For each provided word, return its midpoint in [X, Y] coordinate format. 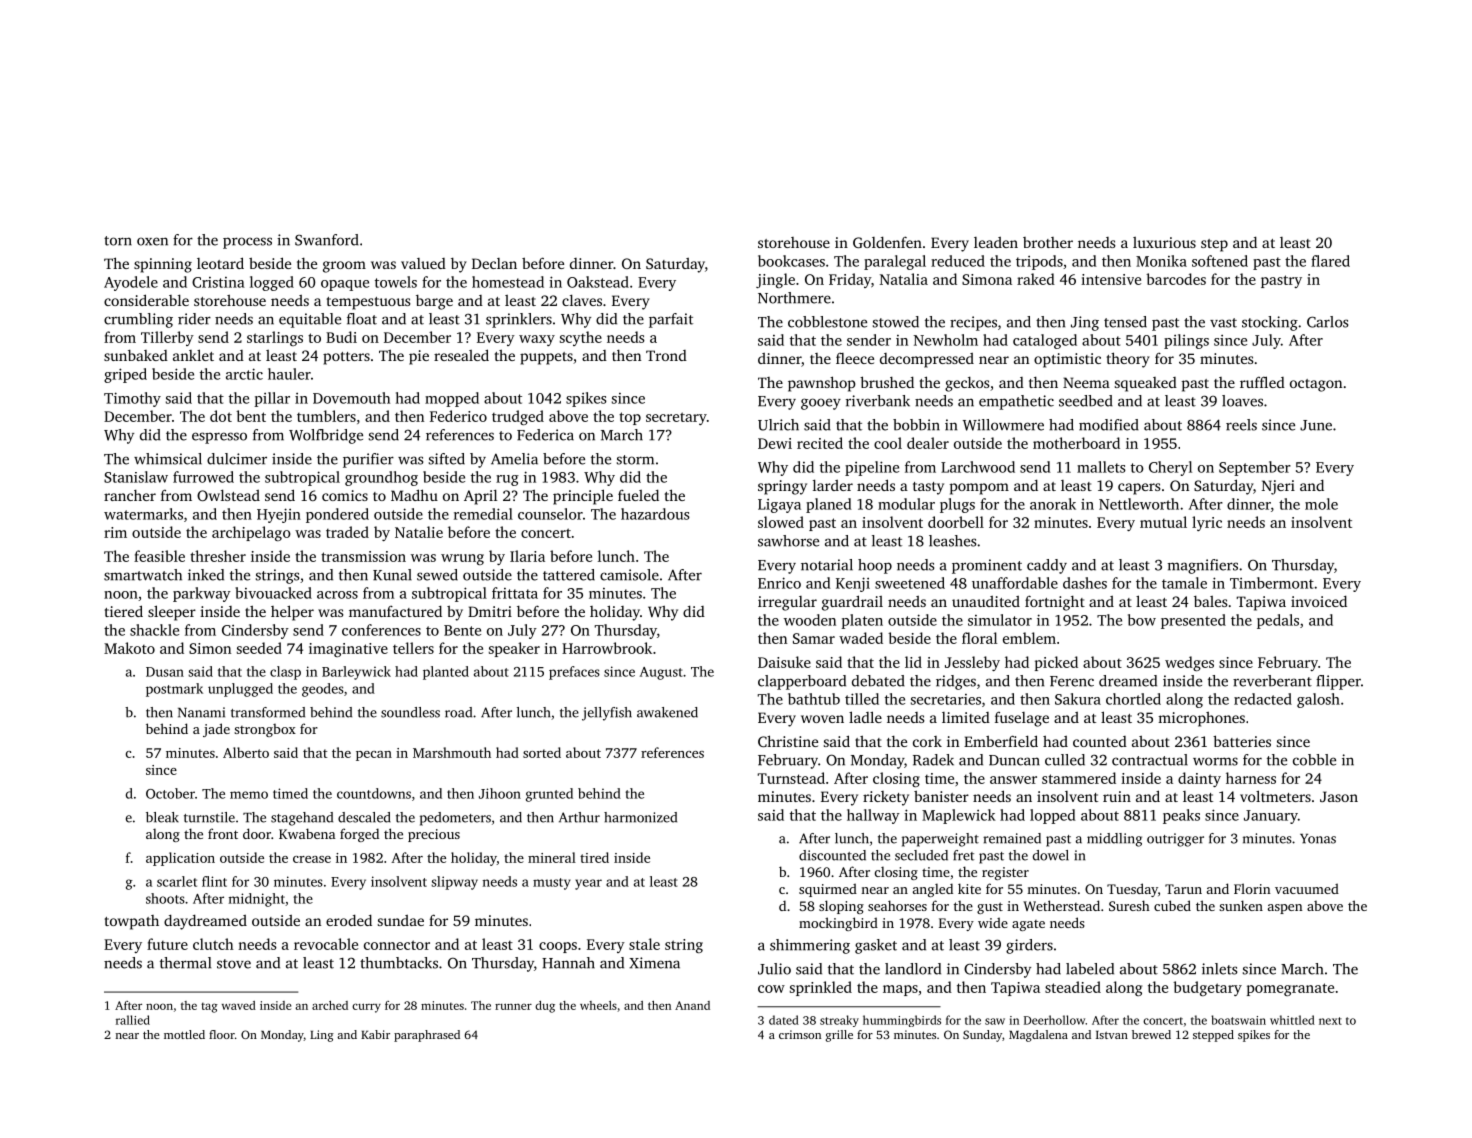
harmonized [640, 817]
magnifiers [1203, 566]
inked [206, 575]
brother [1048, 242]
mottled [184, 1034]
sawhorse [788, 541]
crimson [800, 1034]
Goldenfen [887, 242]
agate [1028, 925]
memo [249, 795]
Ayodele [131, 283]
